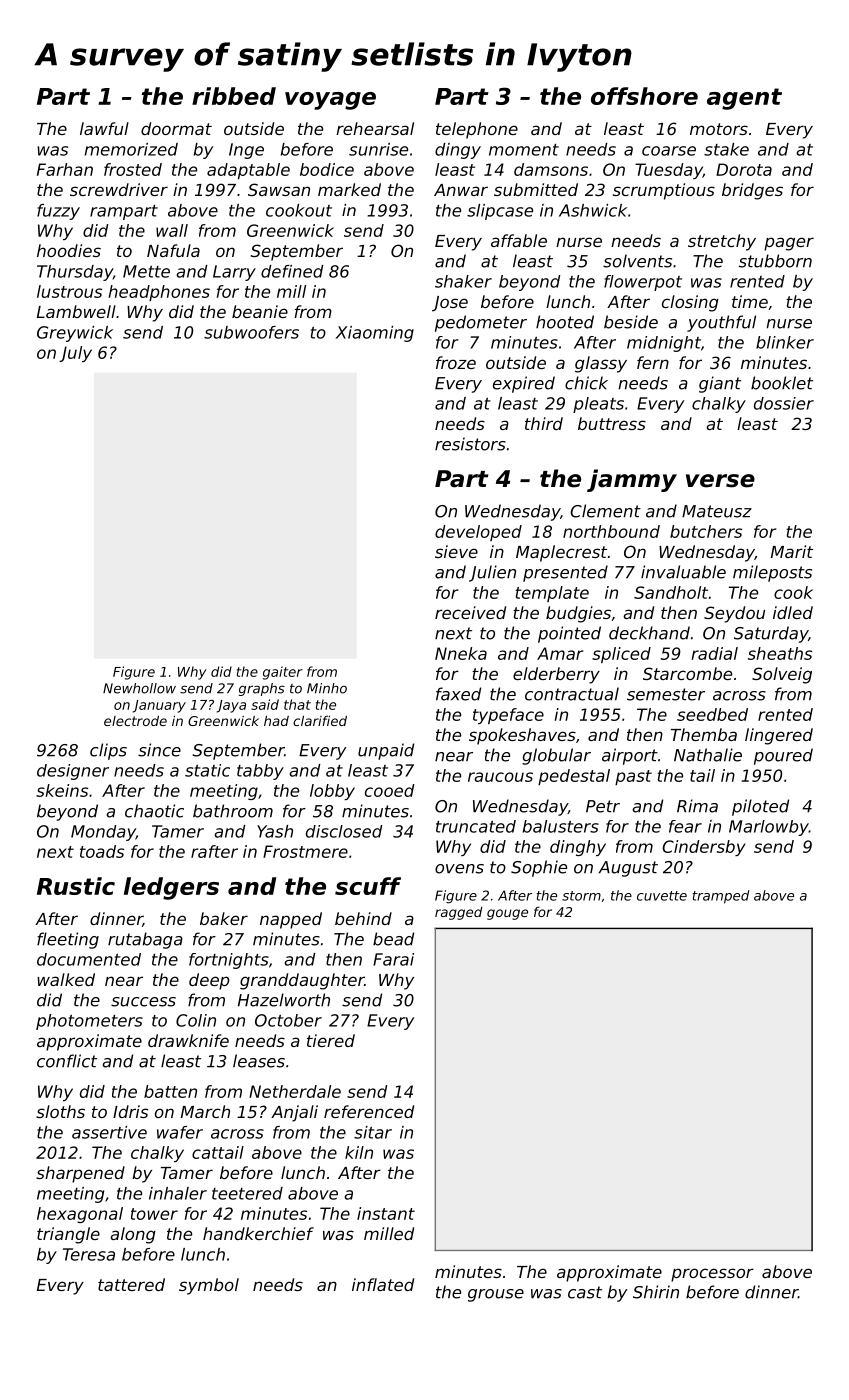 Image resolution: width=849 pixels, height=1400 pixels. What do you see at coordinates (302, 981) in the document?
I see `granddaughter` at bounding box center [302, 981].
